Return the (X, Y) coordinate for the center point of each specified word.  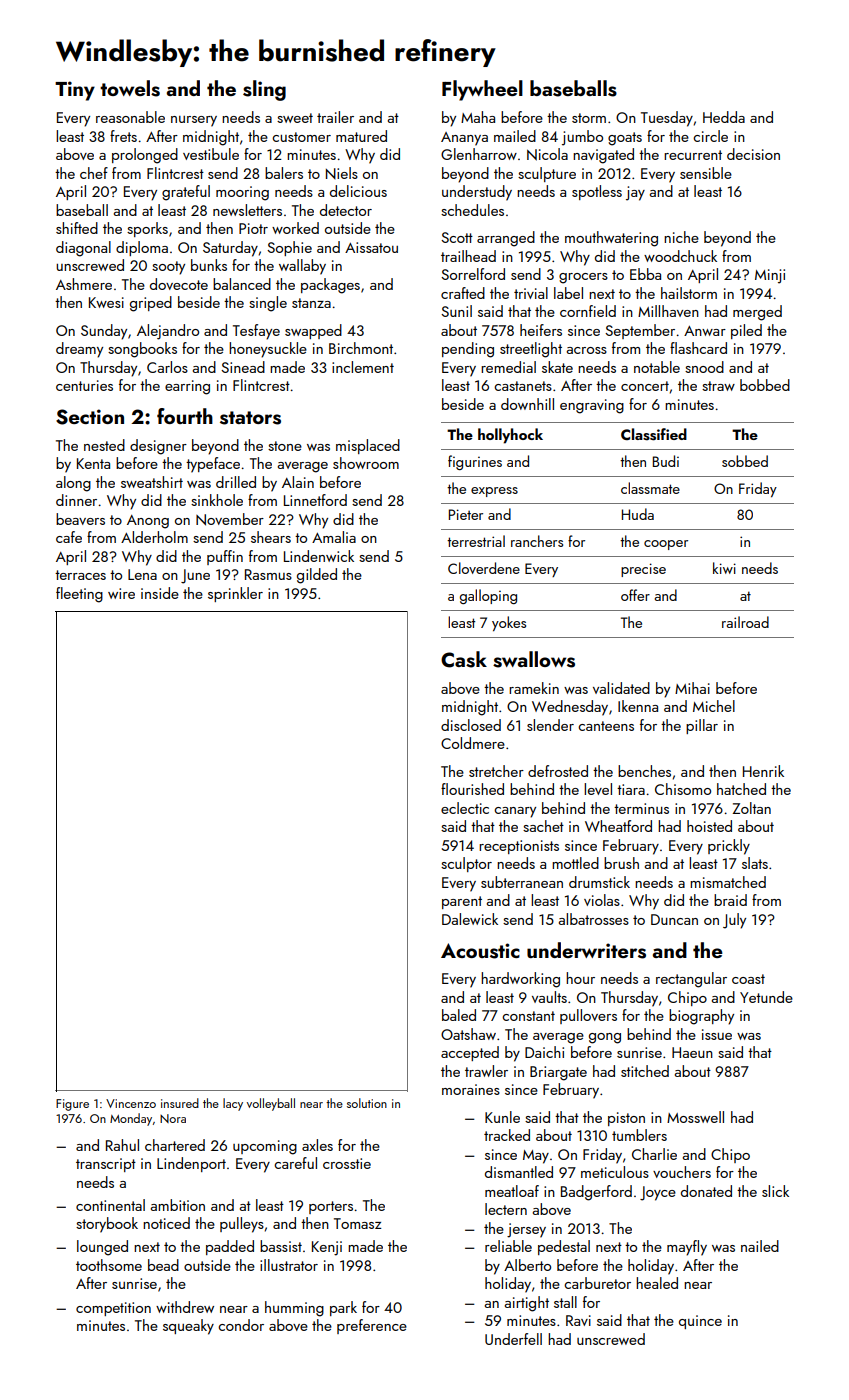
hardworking (520, 980)
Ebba (645, 274)
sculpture (547, 174)
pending (468, 350)
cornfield (588, 311)
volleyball (271, 1104)
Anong (148, 522)
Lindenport (191, 1164)
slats (755, 863)
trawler (486, 1071)
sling (264, 90)
